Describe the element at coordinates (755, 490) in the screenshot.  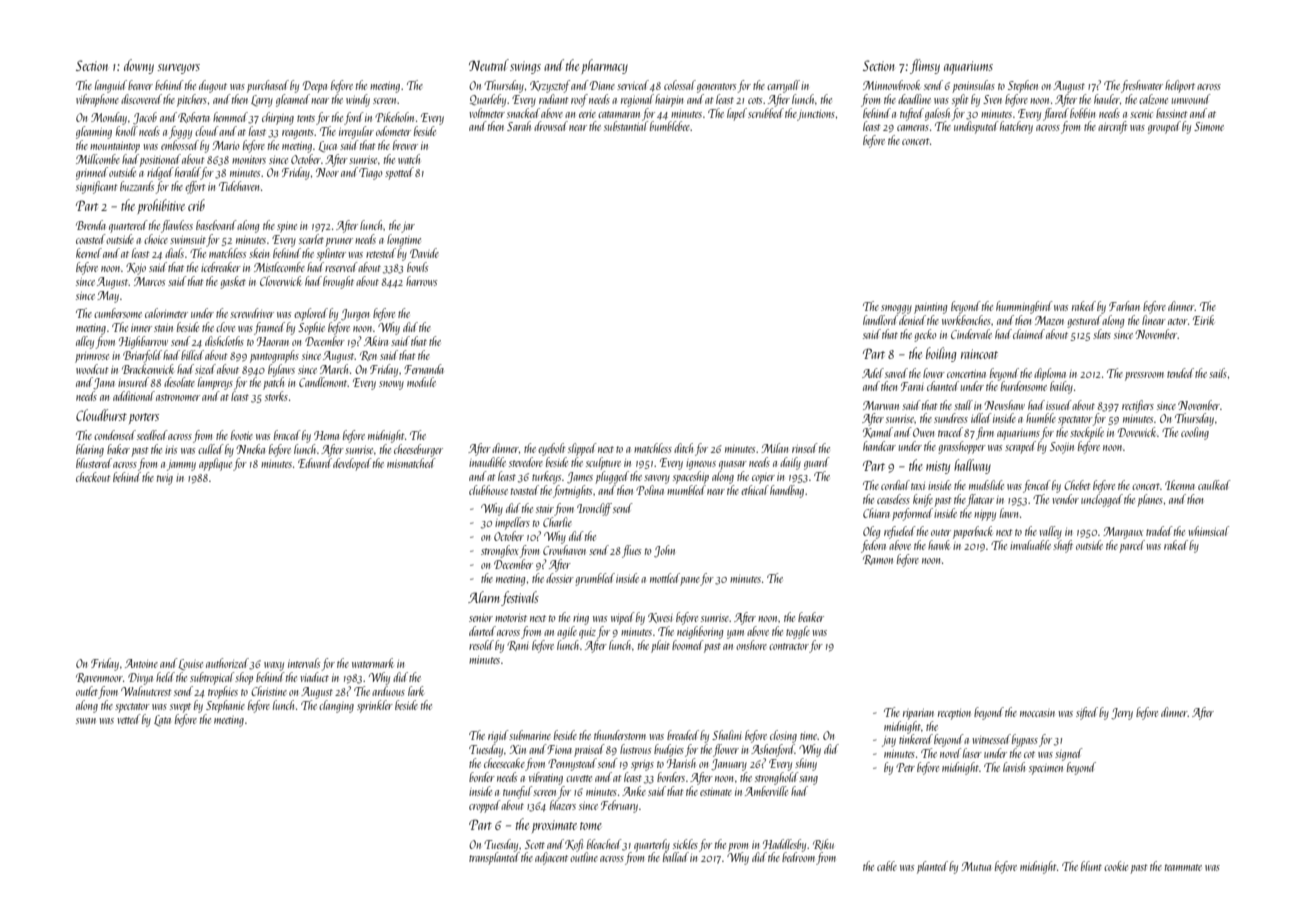
I see `ethical` at that location.
